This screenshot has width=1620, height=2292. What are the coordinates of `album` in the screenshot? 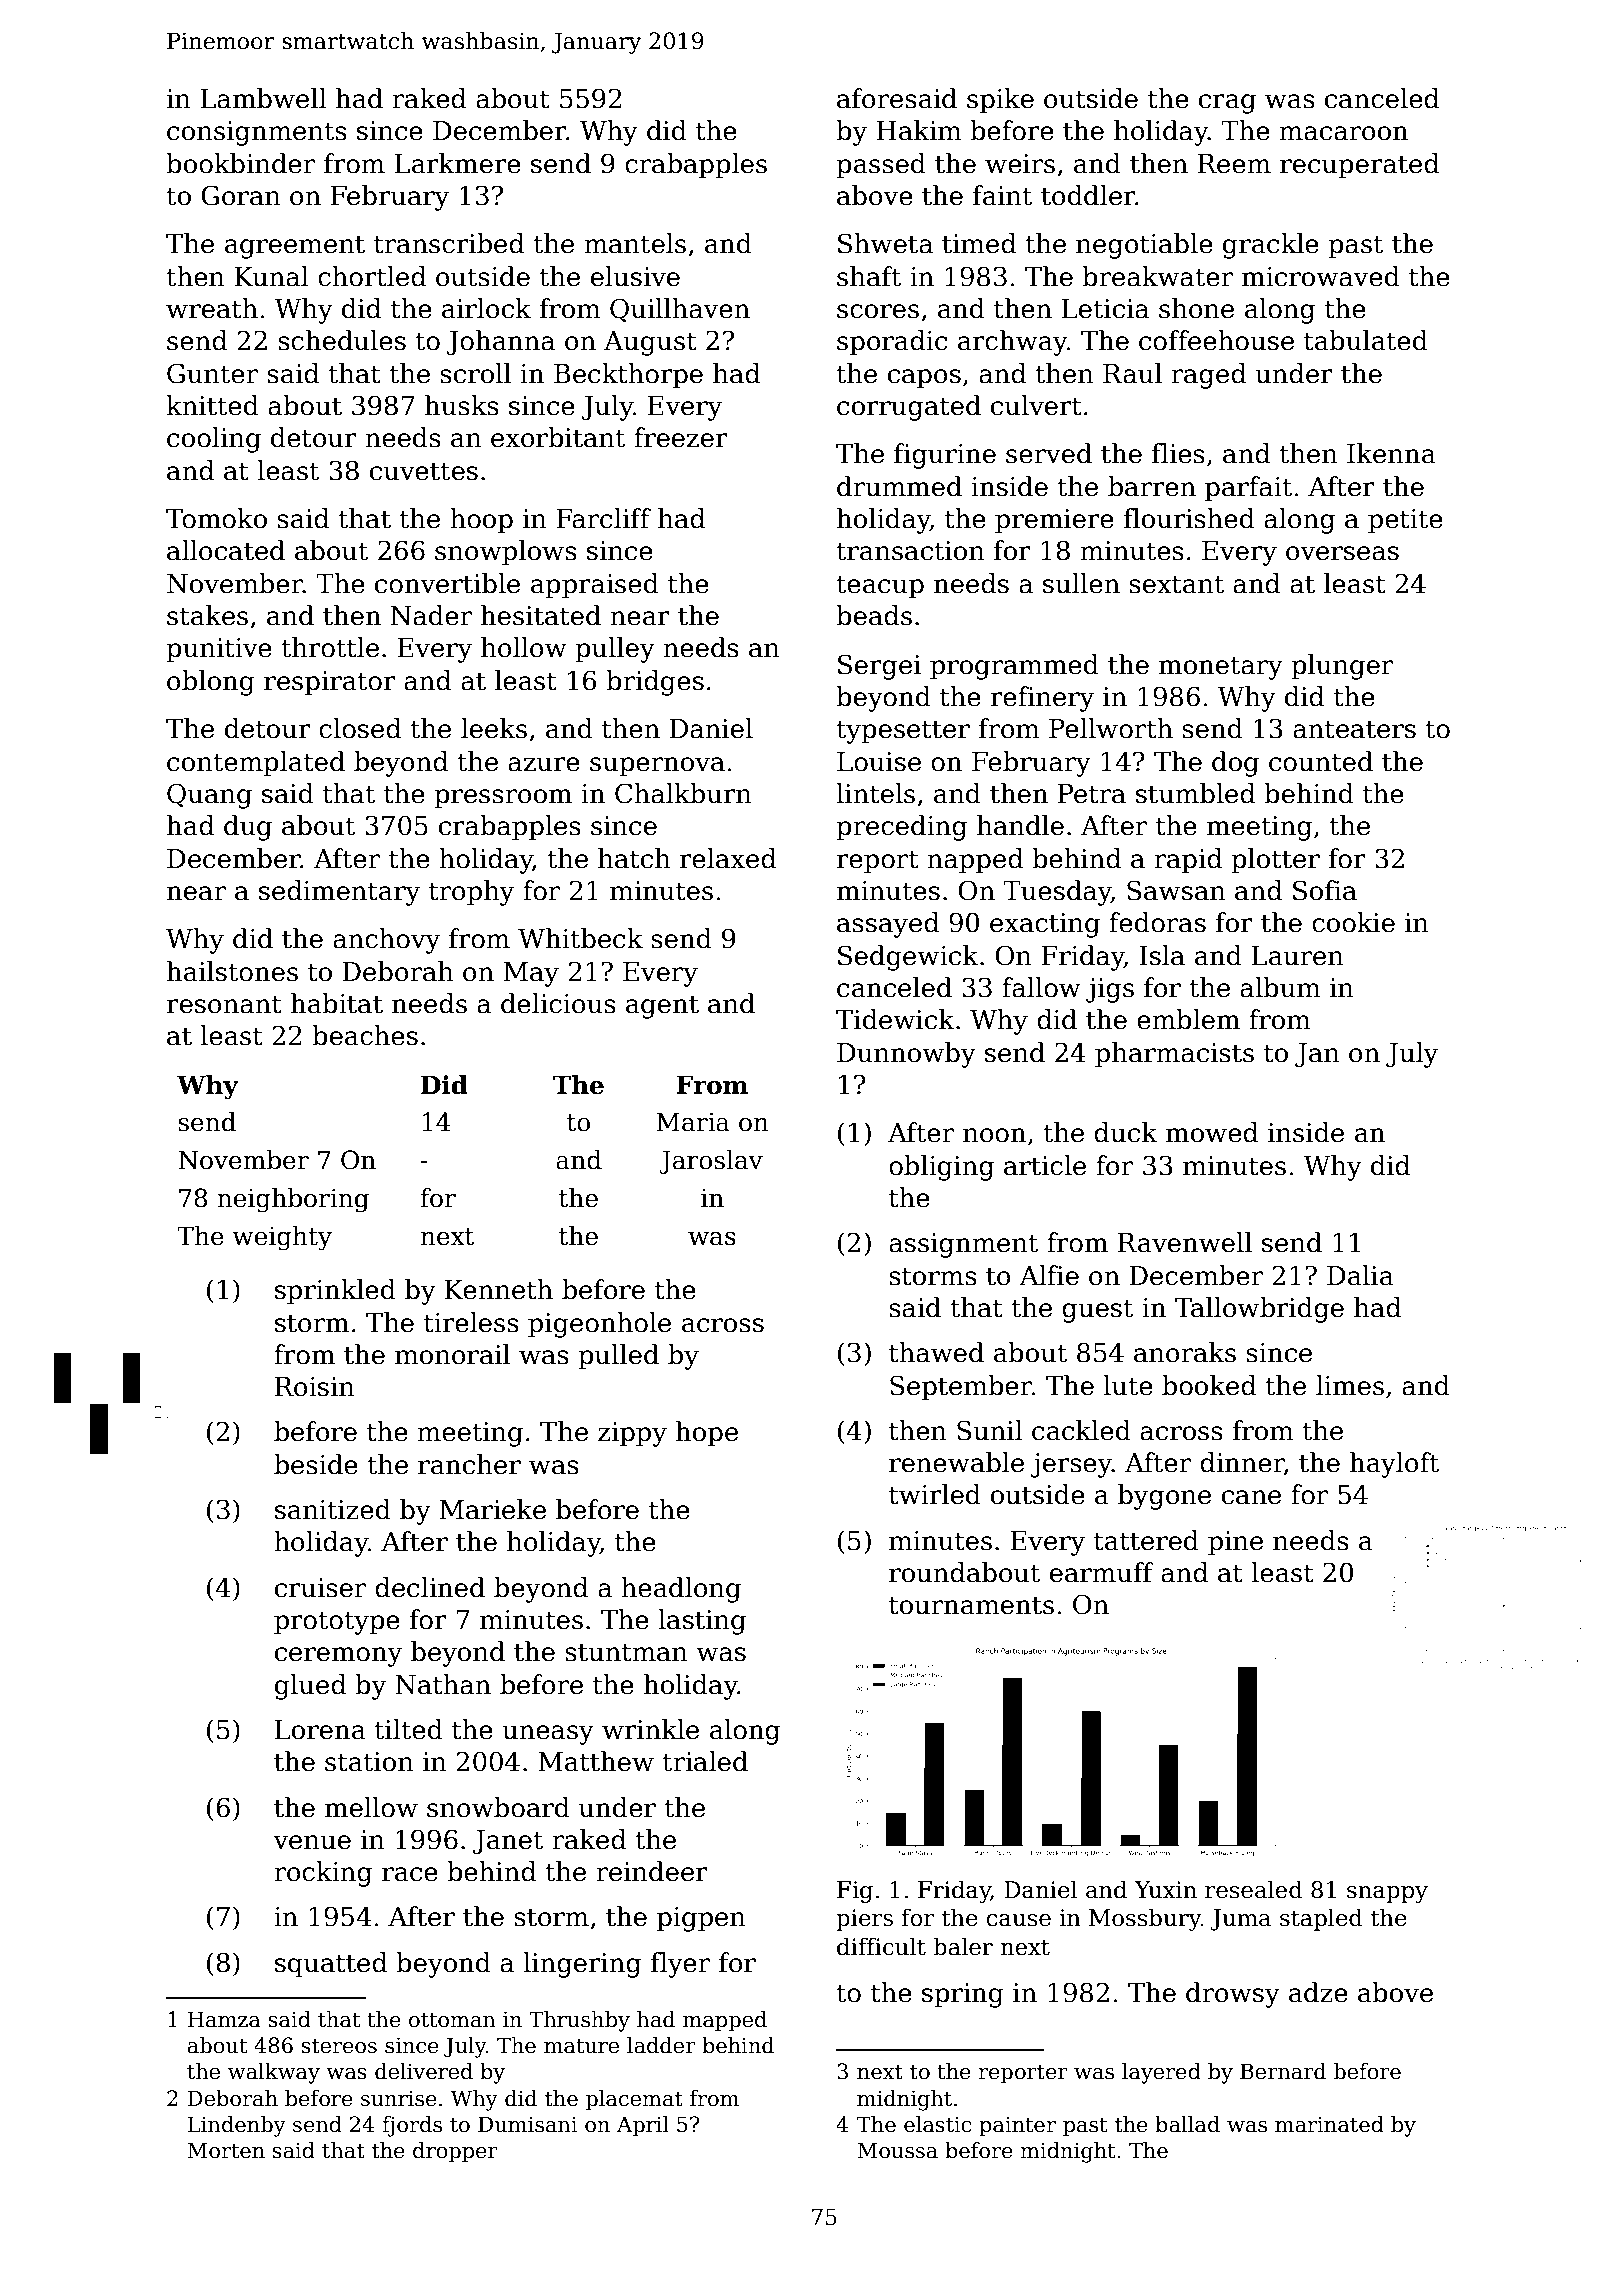 It's located at (1280, 987).
